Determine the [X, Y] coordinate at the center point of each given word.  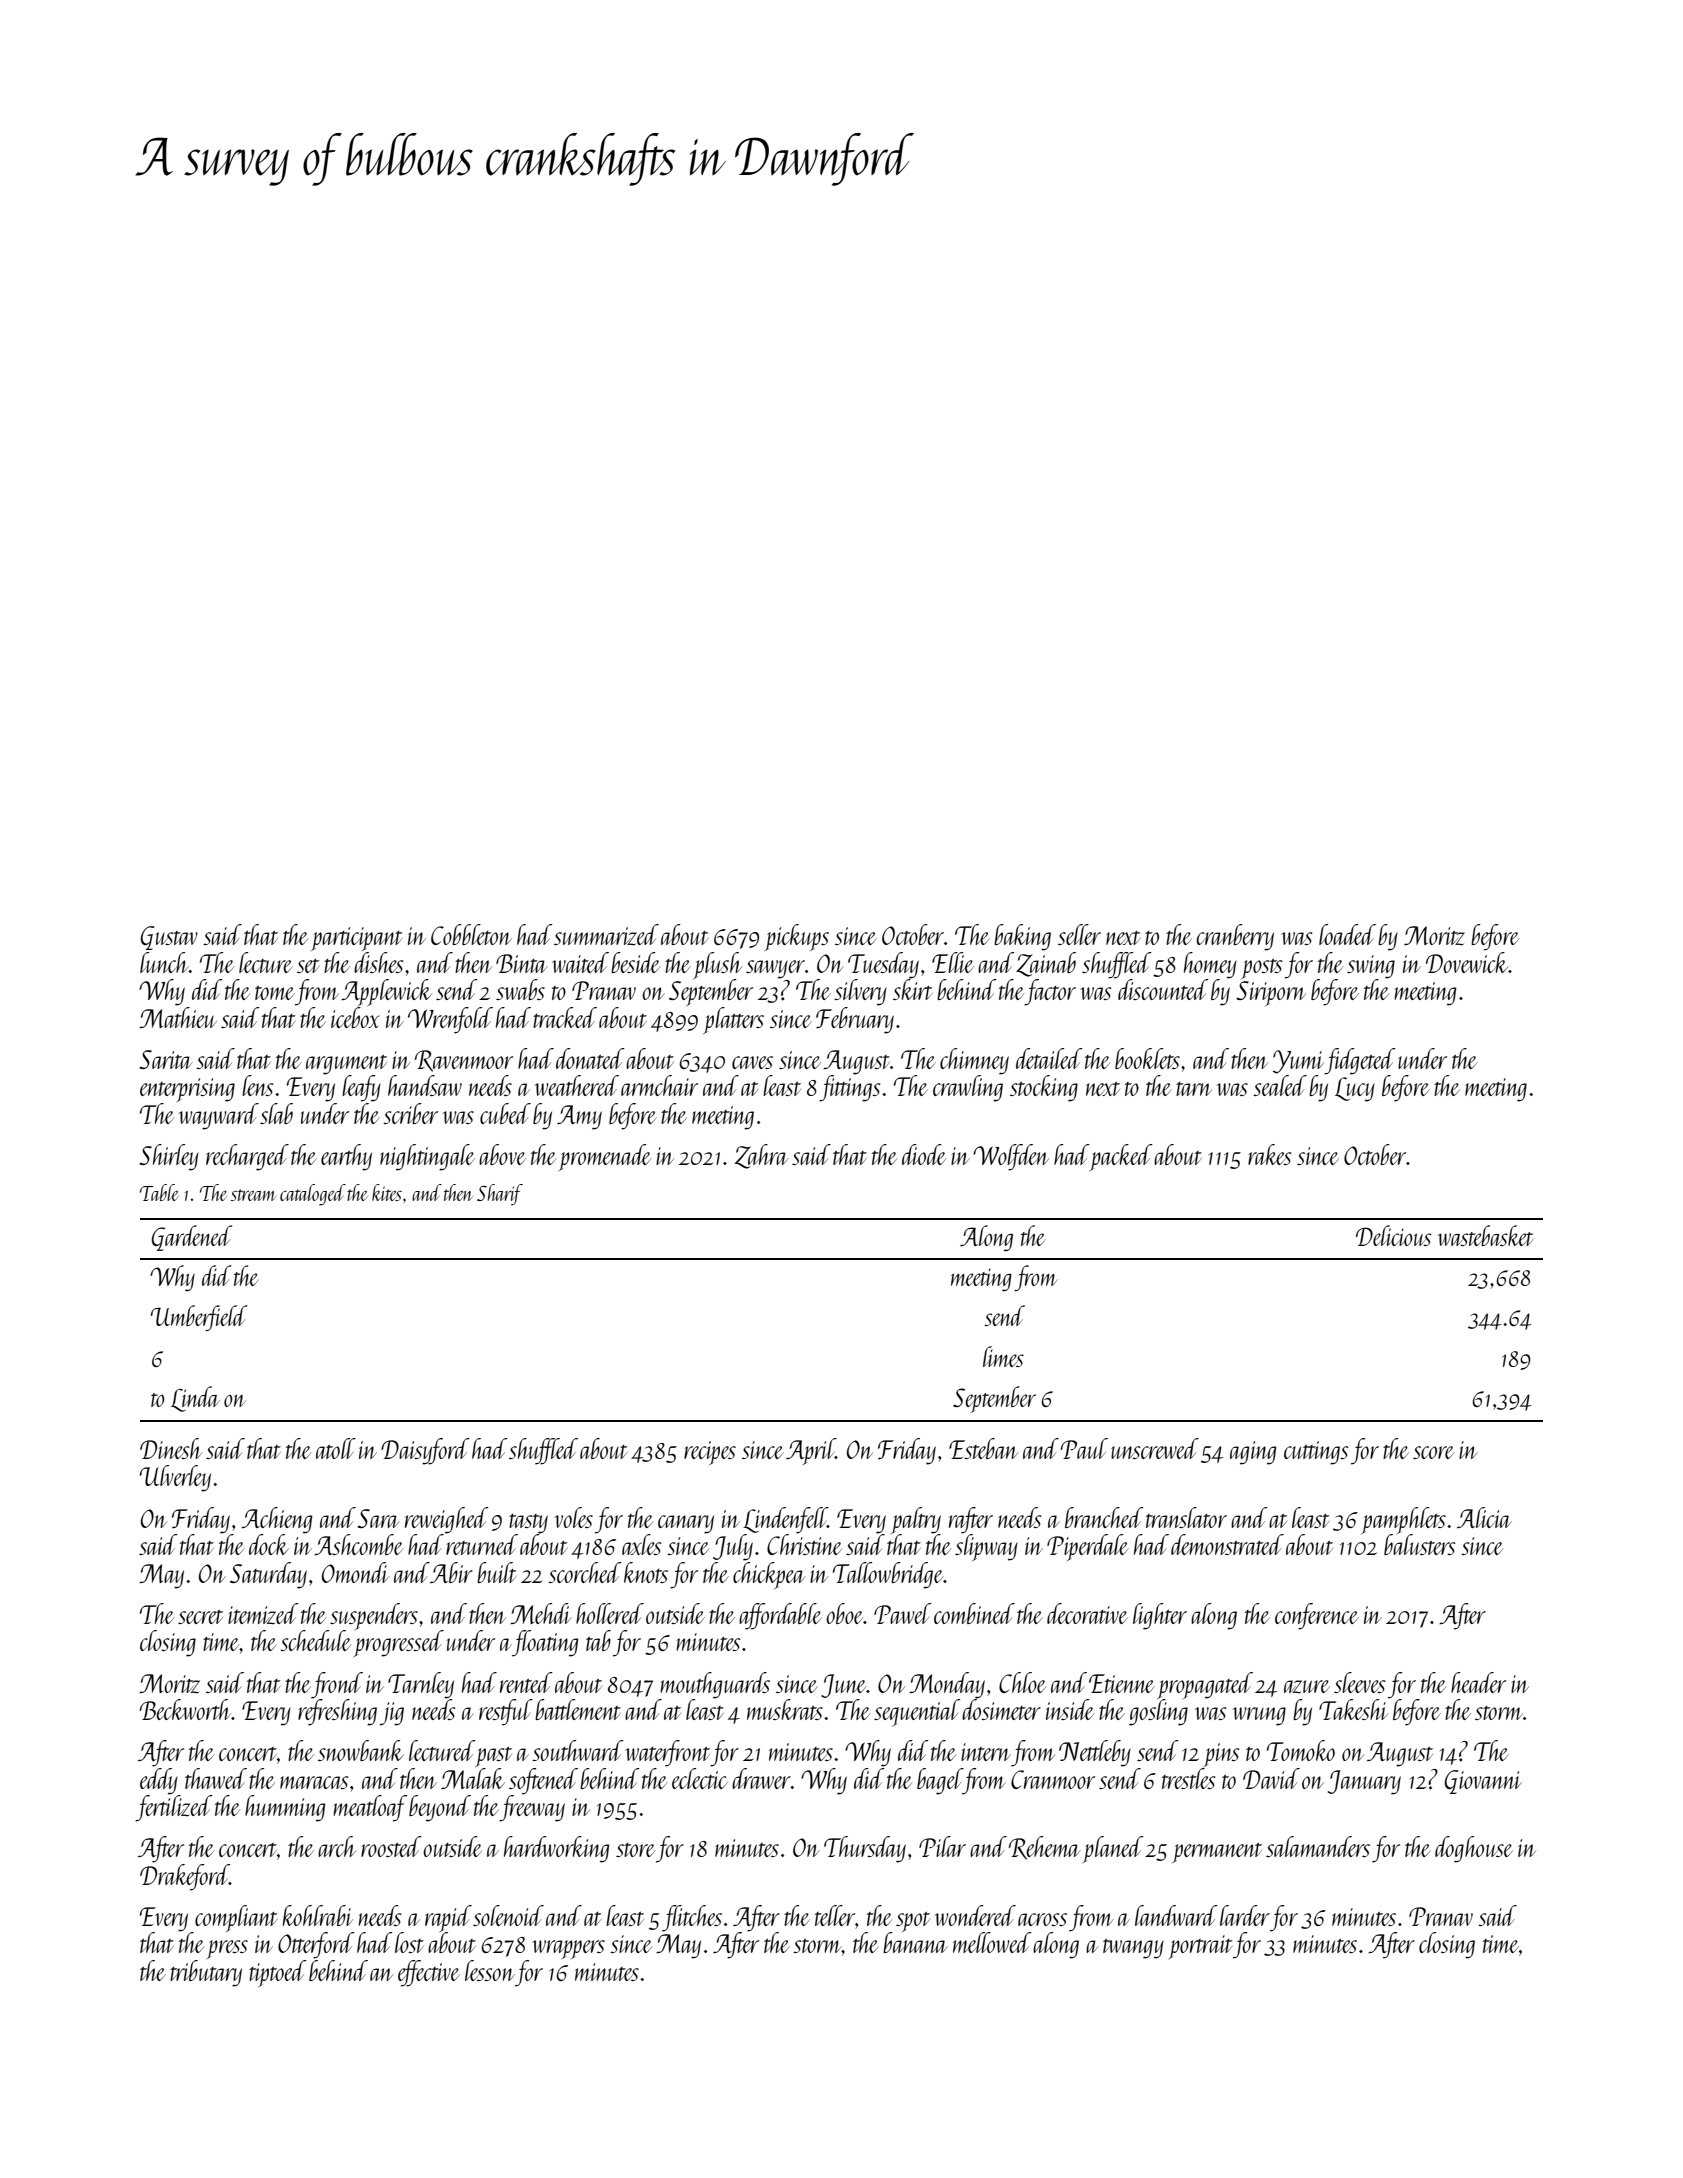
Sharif [500, 1195]
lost [409, 1942]
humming [285, 1808]
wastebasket [1485, 1235]
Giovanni [1483, 1782]
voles [574, 1517]
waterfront [668, 1753]
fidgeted [1360, 1061]
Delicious [1393, 1235]
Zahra [761, 1156]
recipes [710, 1453]
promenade [605, 1157]
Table [159, 1192]
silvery [860, 992]
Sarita [166, 1059]
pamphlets [1403, 1520]
